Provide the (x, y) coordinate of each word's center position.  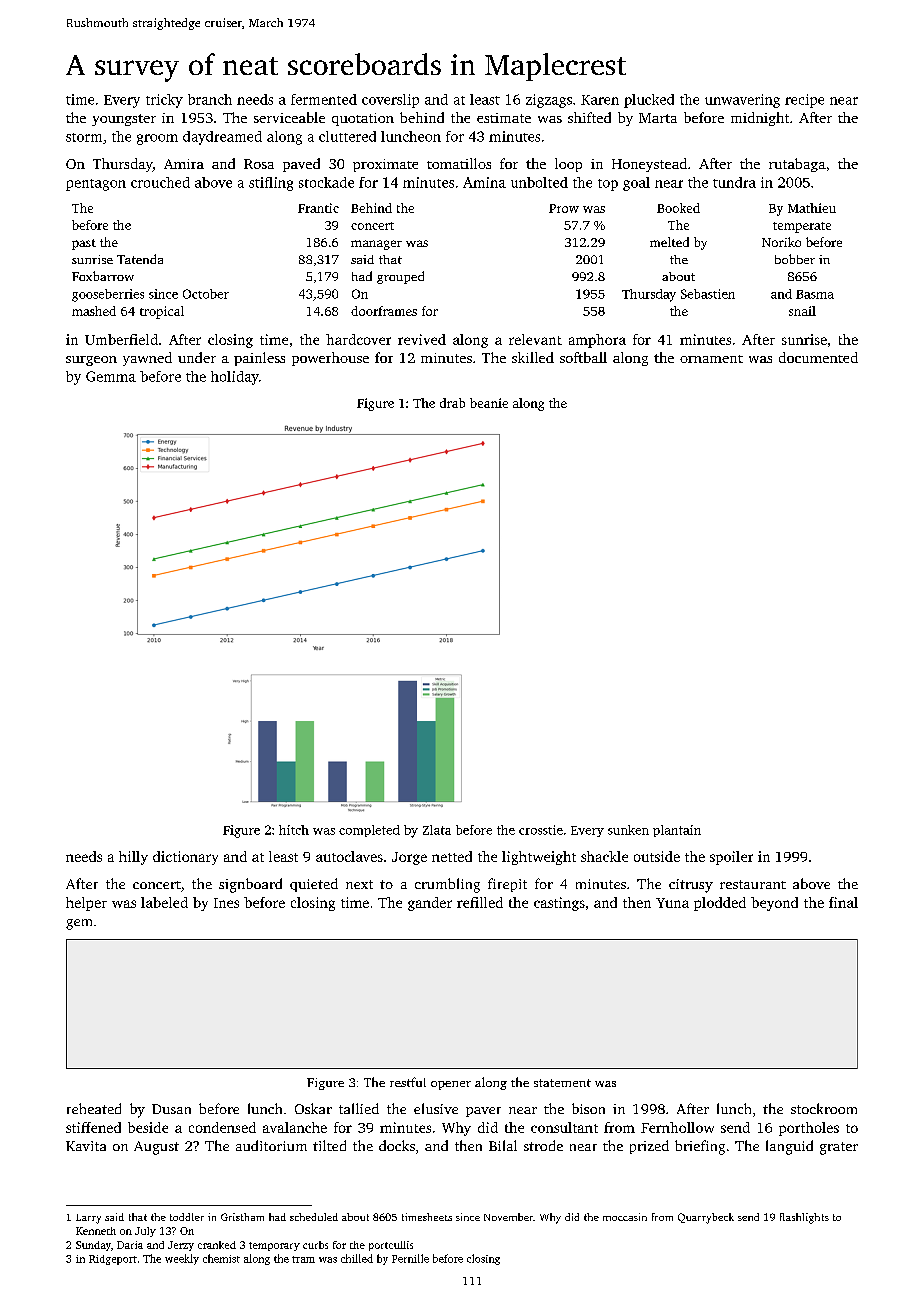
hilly (133, 858)
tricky (164, 101)
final (843, 902)
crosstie (541, 830)
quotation (363, 119)
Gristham (242, 1217)
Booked (678, 208)
